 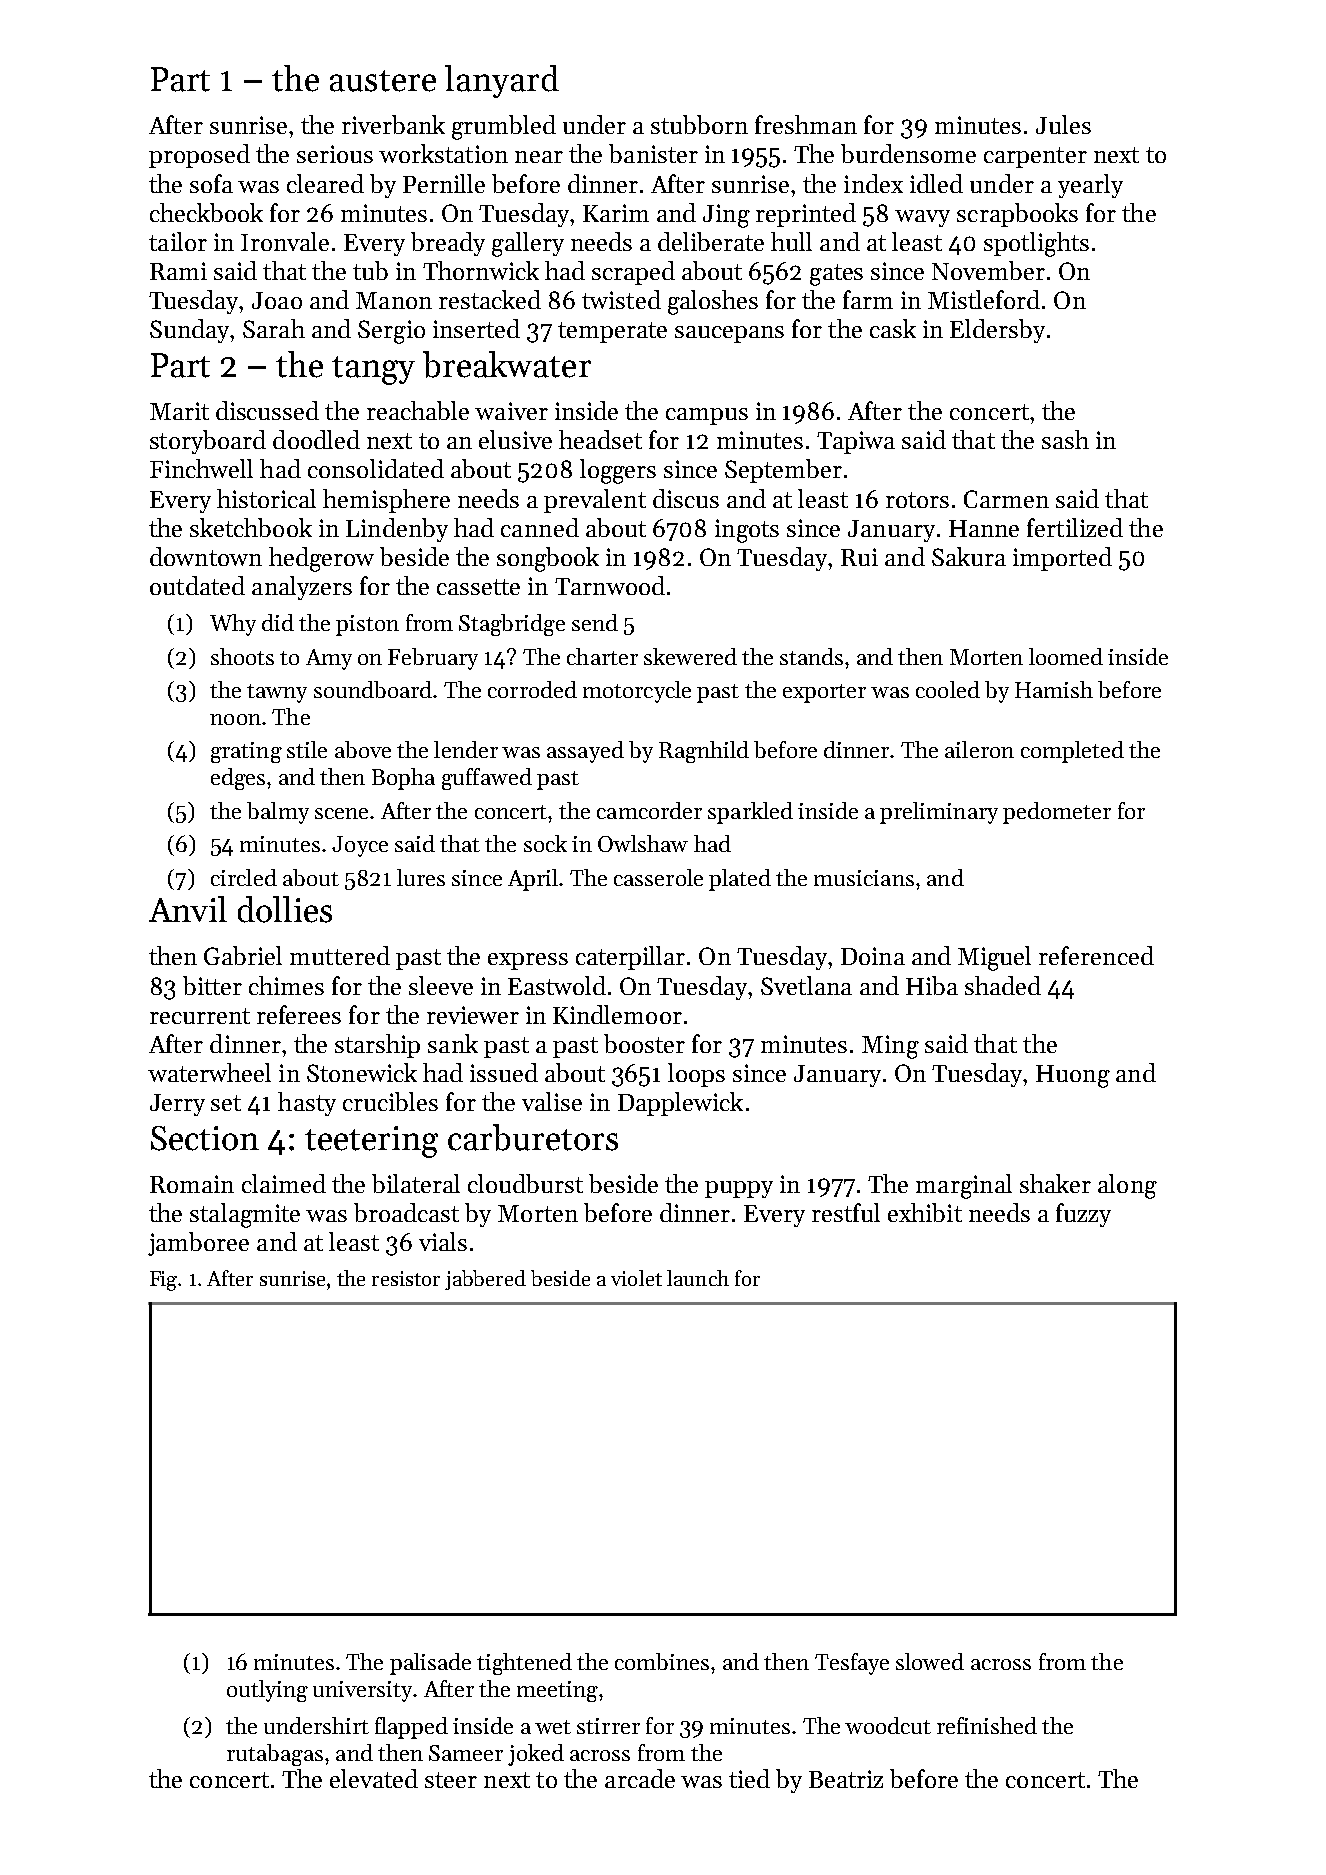 What do you see at coordinates (1072, 752) in the screenshot?
I see `completed` at bounding box center [1072, 752].
